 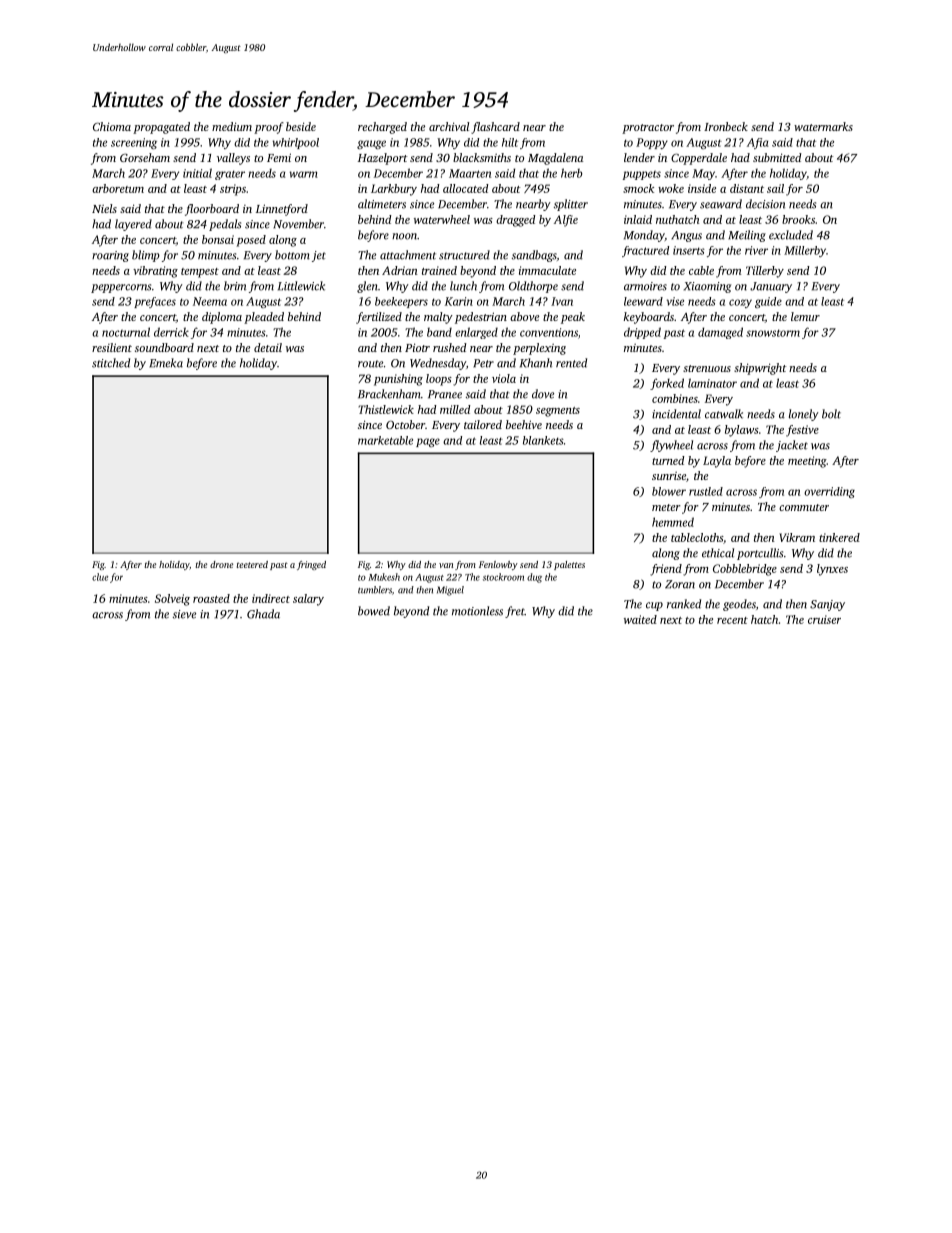 What do you see at coordinates (184, 614) in the screenshot?
I see `sieve` at bounding box center [184, 614].
